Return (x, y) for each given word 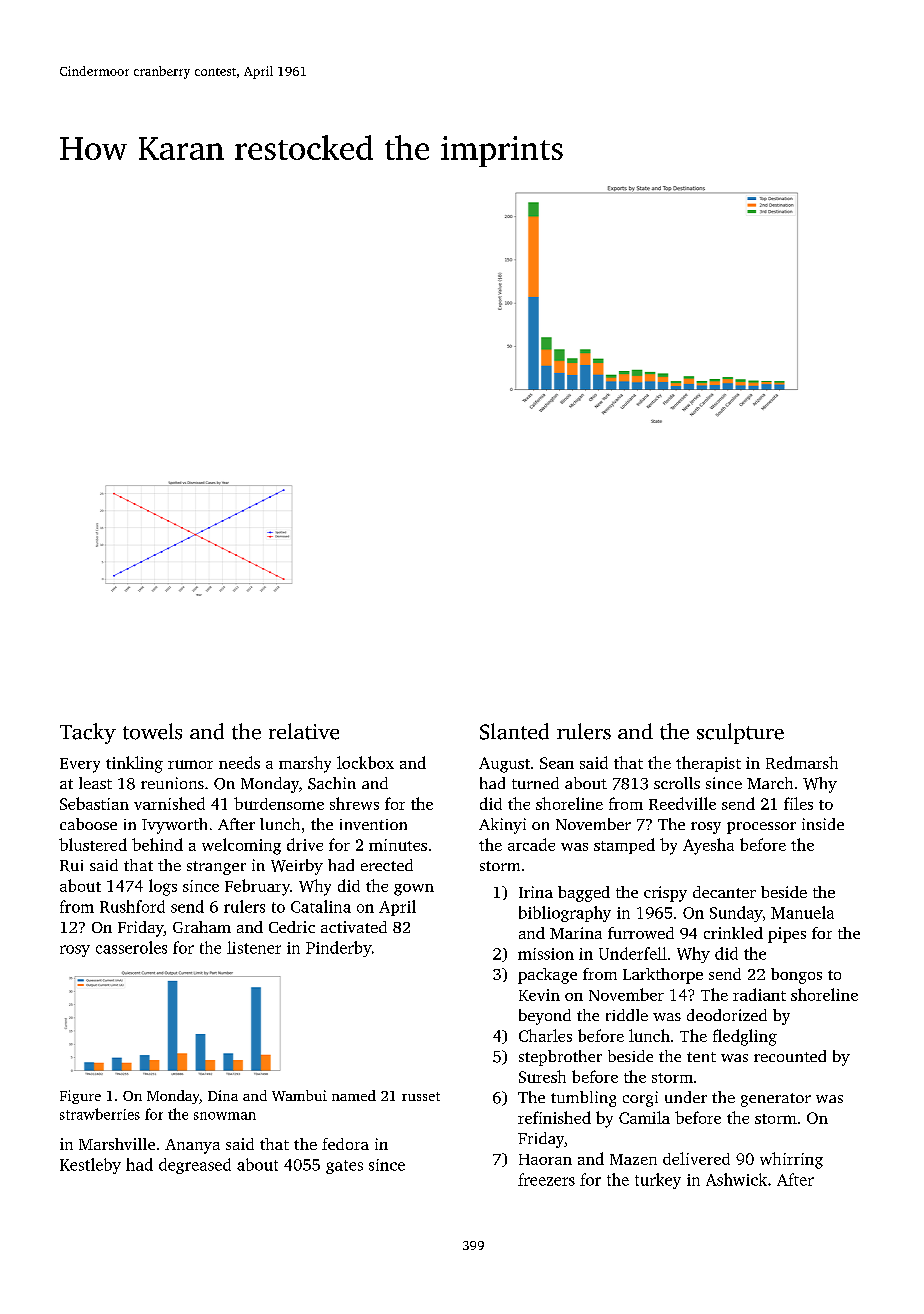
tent (701, 1057)
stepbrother (560, 1058)
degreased (195, 1166)
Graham (202, 927)
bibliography (565, 914)
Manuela (802, 912)
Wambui (299, 1095)
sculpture (740, 733)
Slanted (514, 731)
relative (304, 731)
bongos (796, 976)
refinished (554, 1117)
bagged (584, 894)
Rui (71, 866)
